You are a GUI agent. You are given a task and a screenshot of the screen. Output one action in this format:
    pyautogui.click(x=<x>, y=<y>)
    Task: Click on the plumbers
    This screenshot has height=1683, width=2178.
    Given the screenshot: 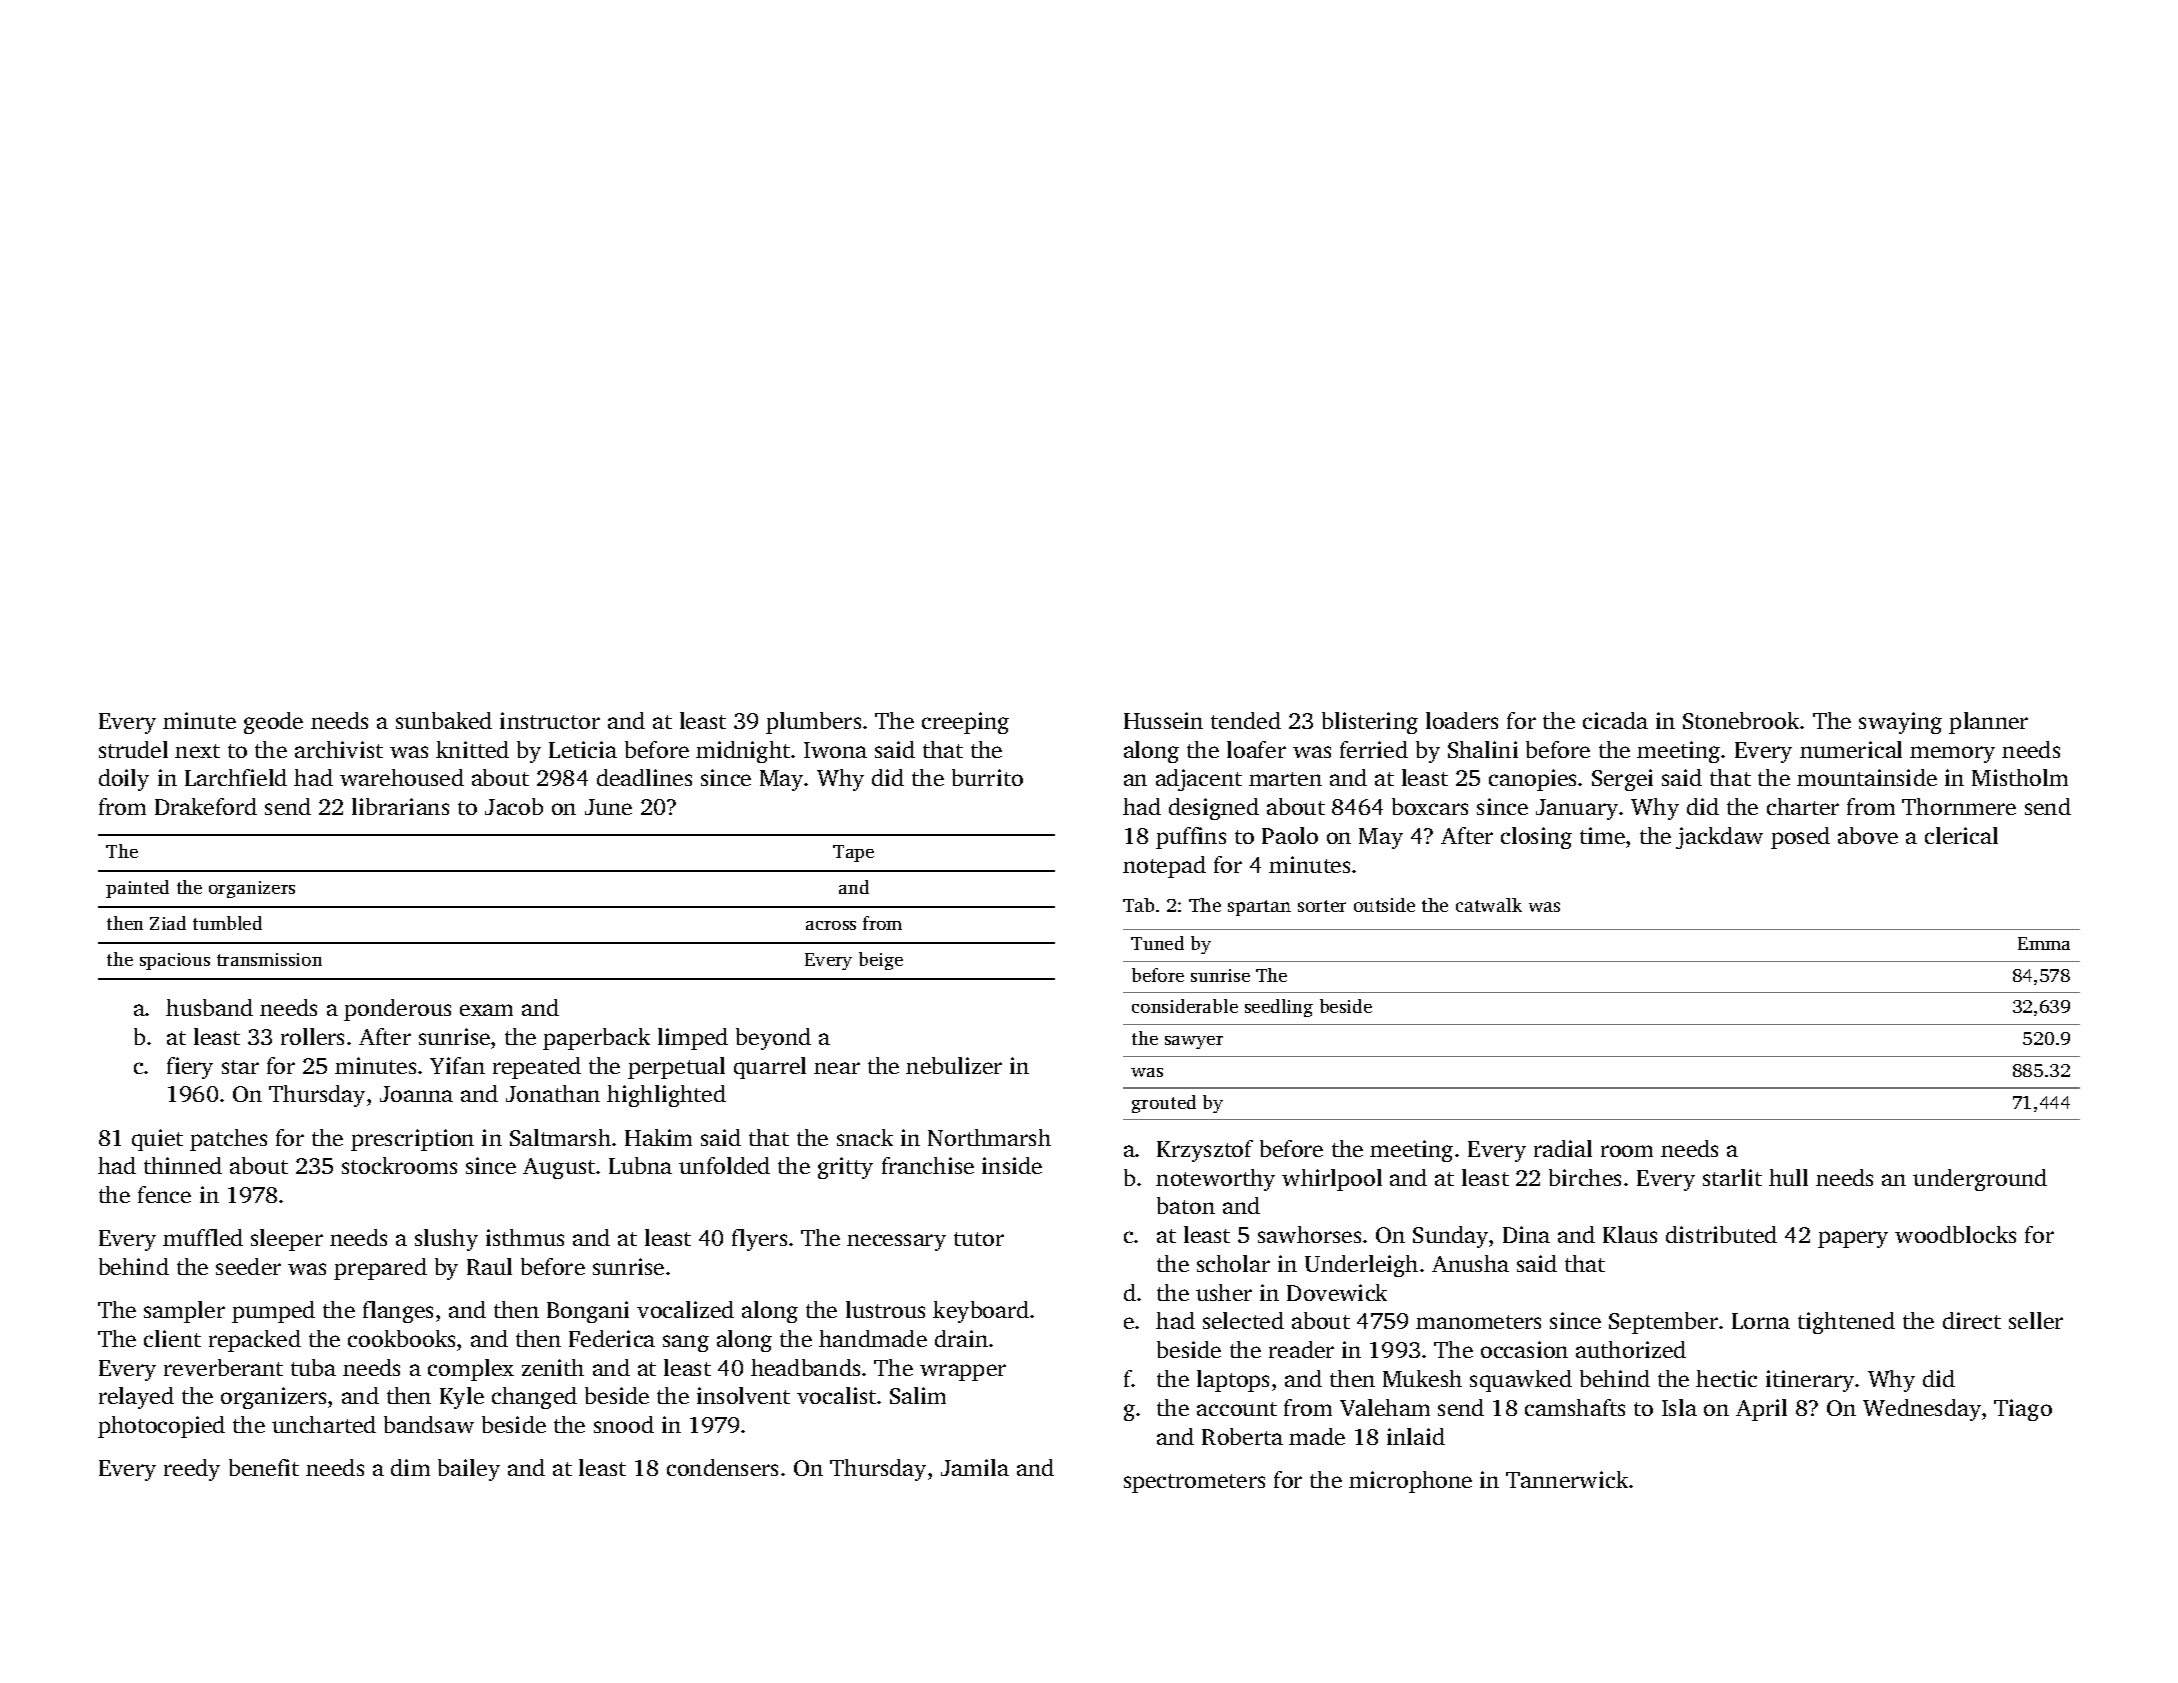 What is the action you would take?
    pyautogui.click(x=813, y=723)
